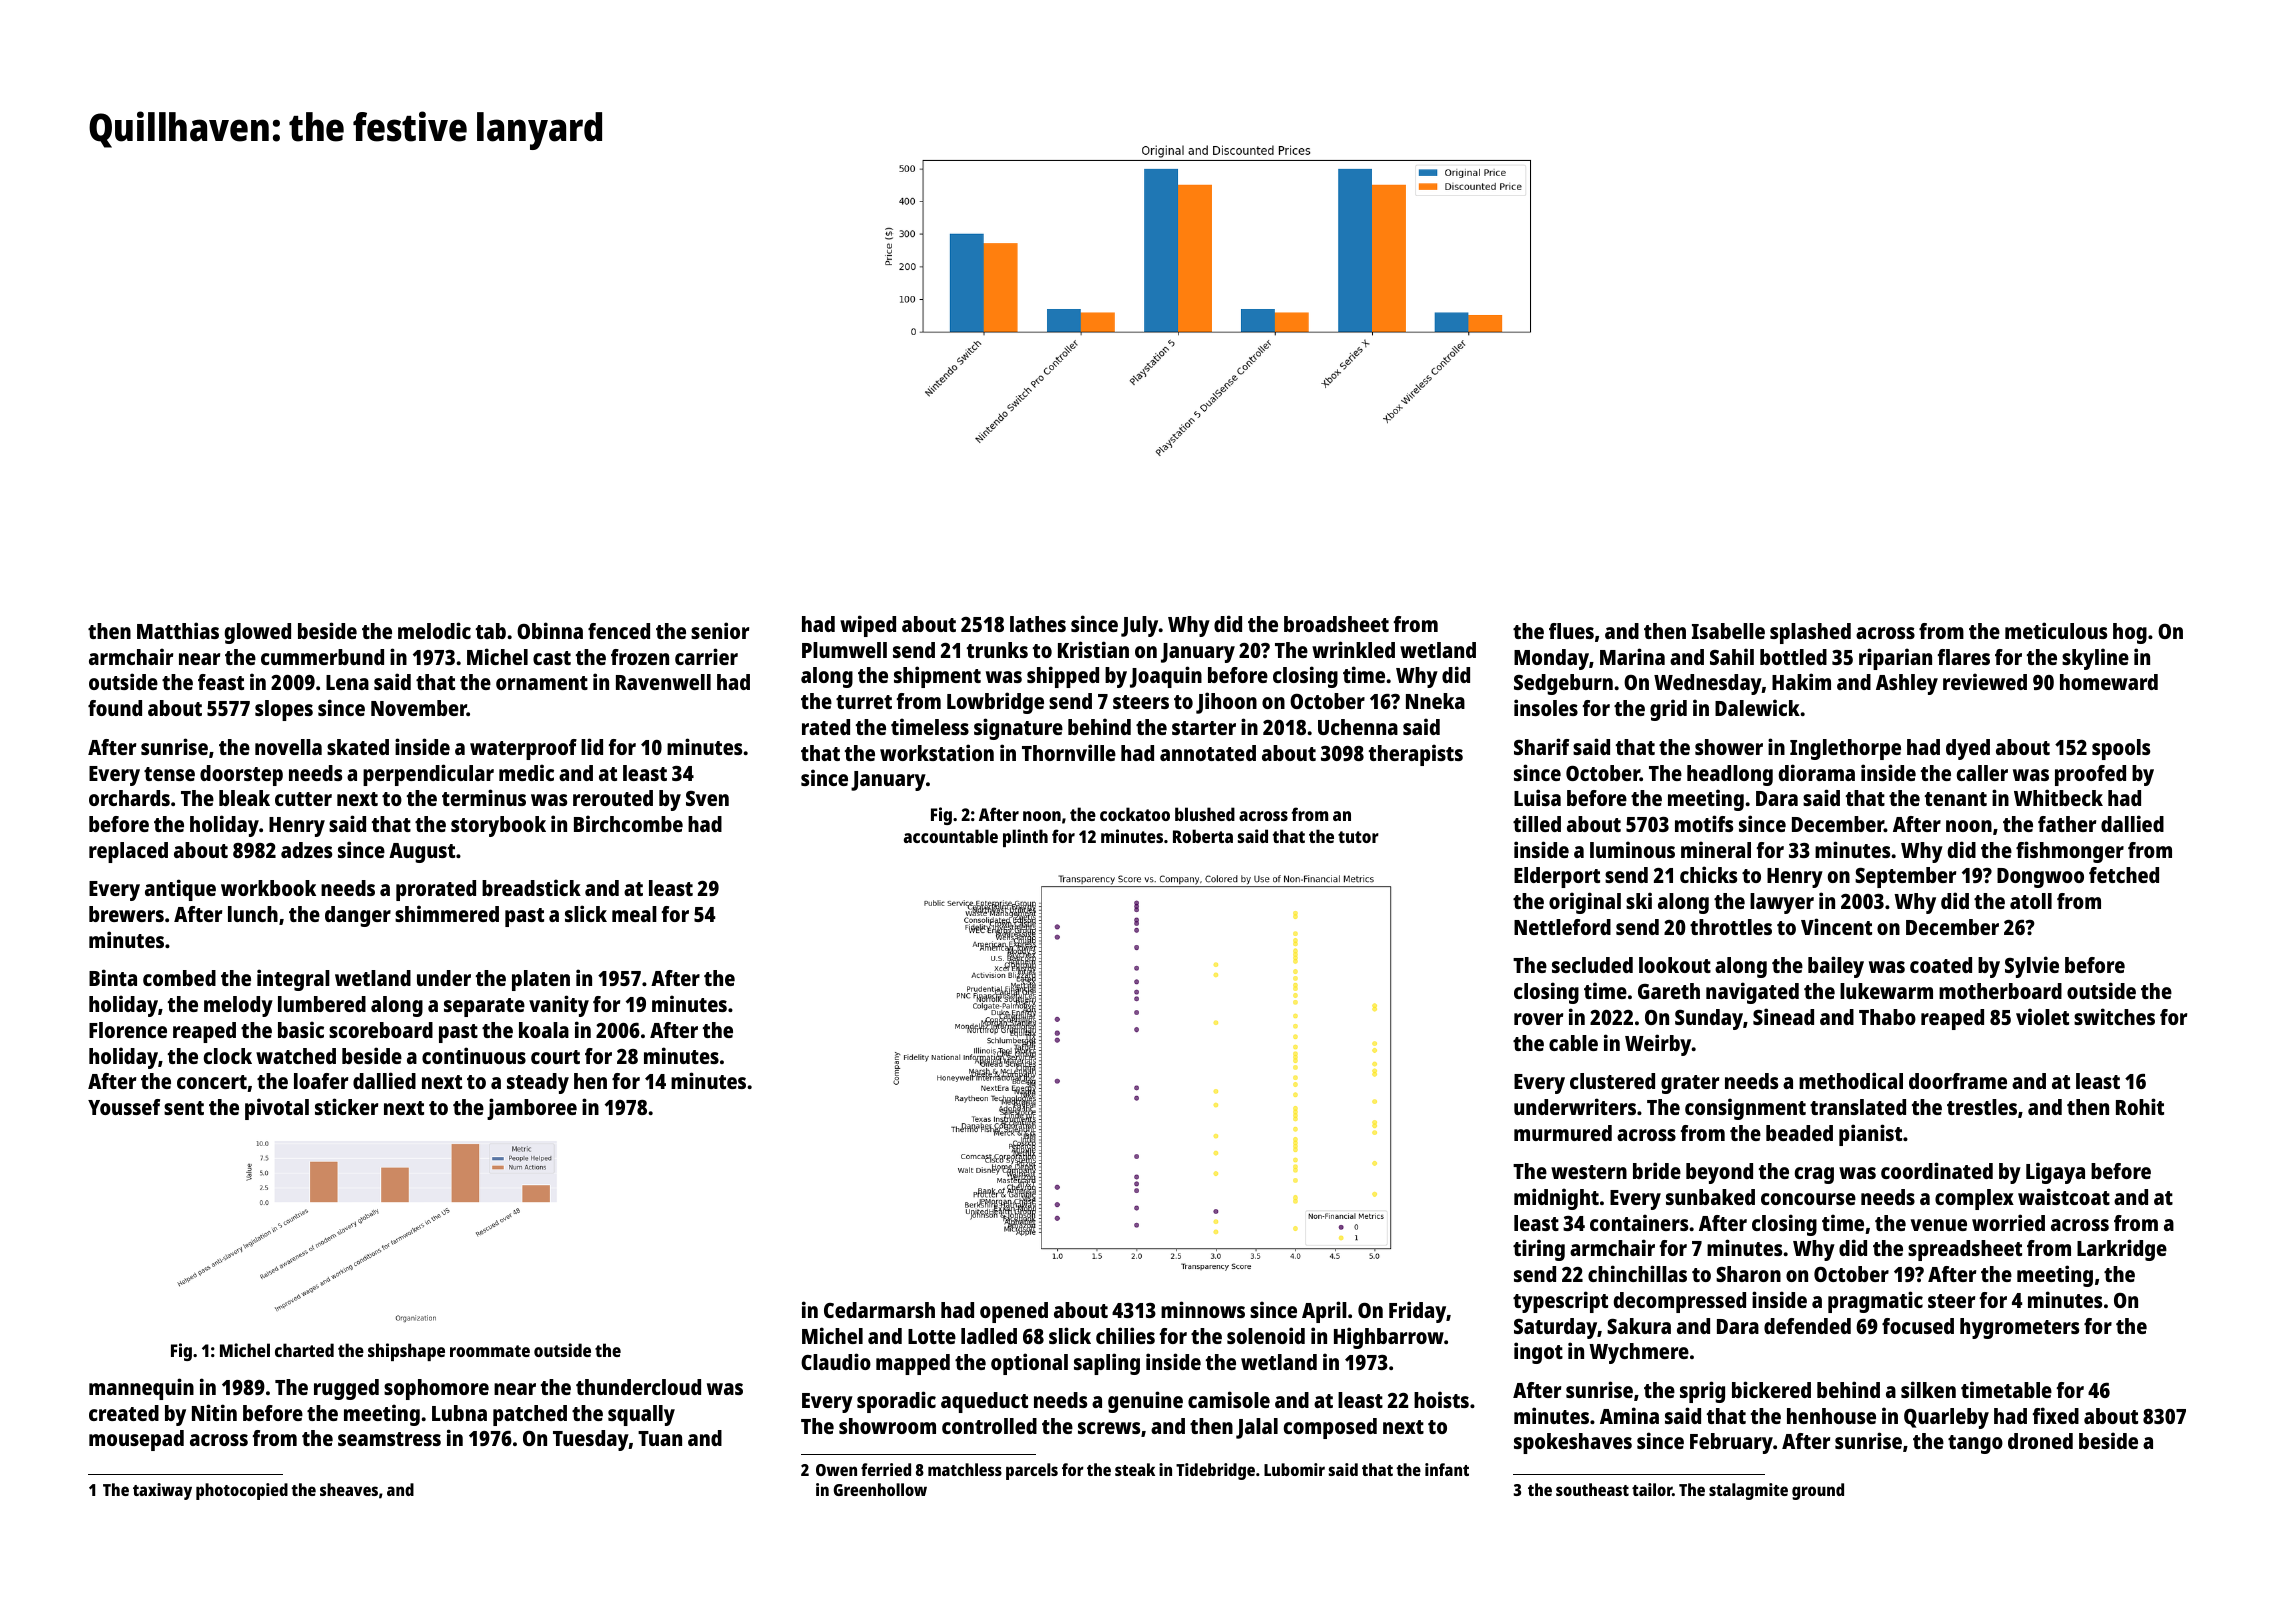 The height and width of the image is (1614, 2282). What do you see at coordinates (162, 1491) in the image?
I see `taxiway` at bounding box center [162, 1491].
